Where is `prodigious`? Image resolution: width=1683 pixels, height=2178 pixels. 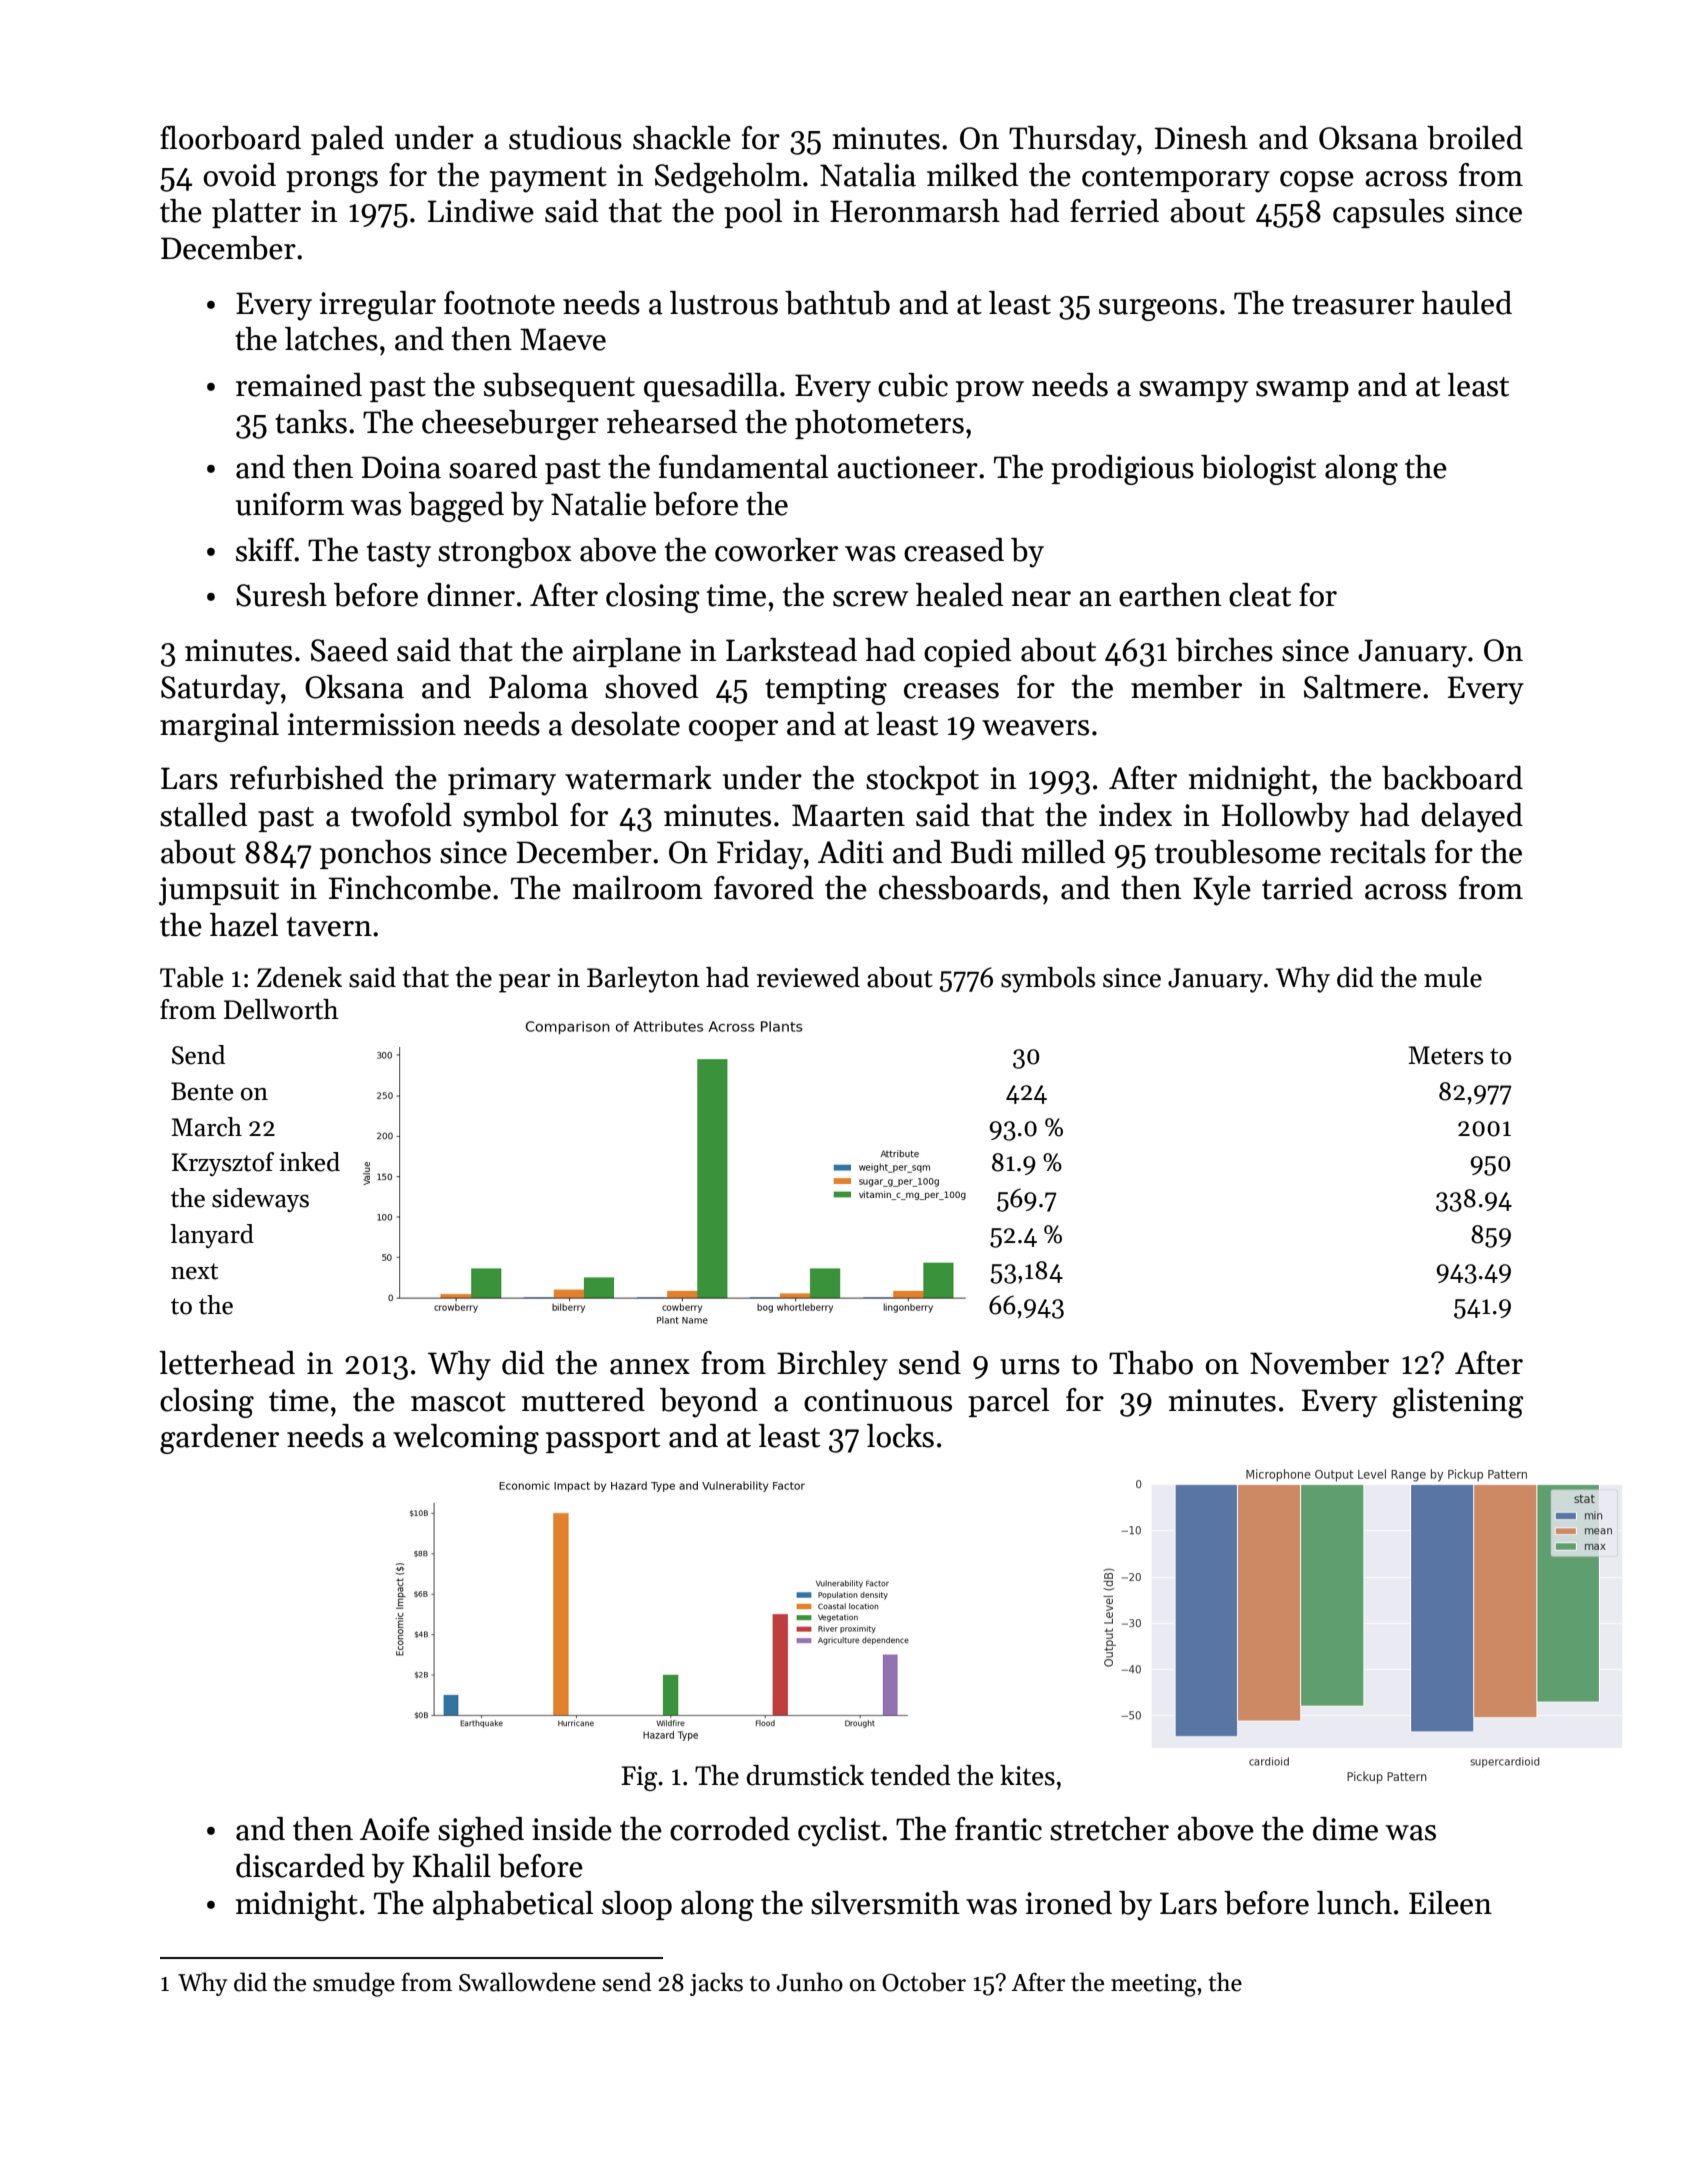
prodigious is located at coordinates (1122, 470).
